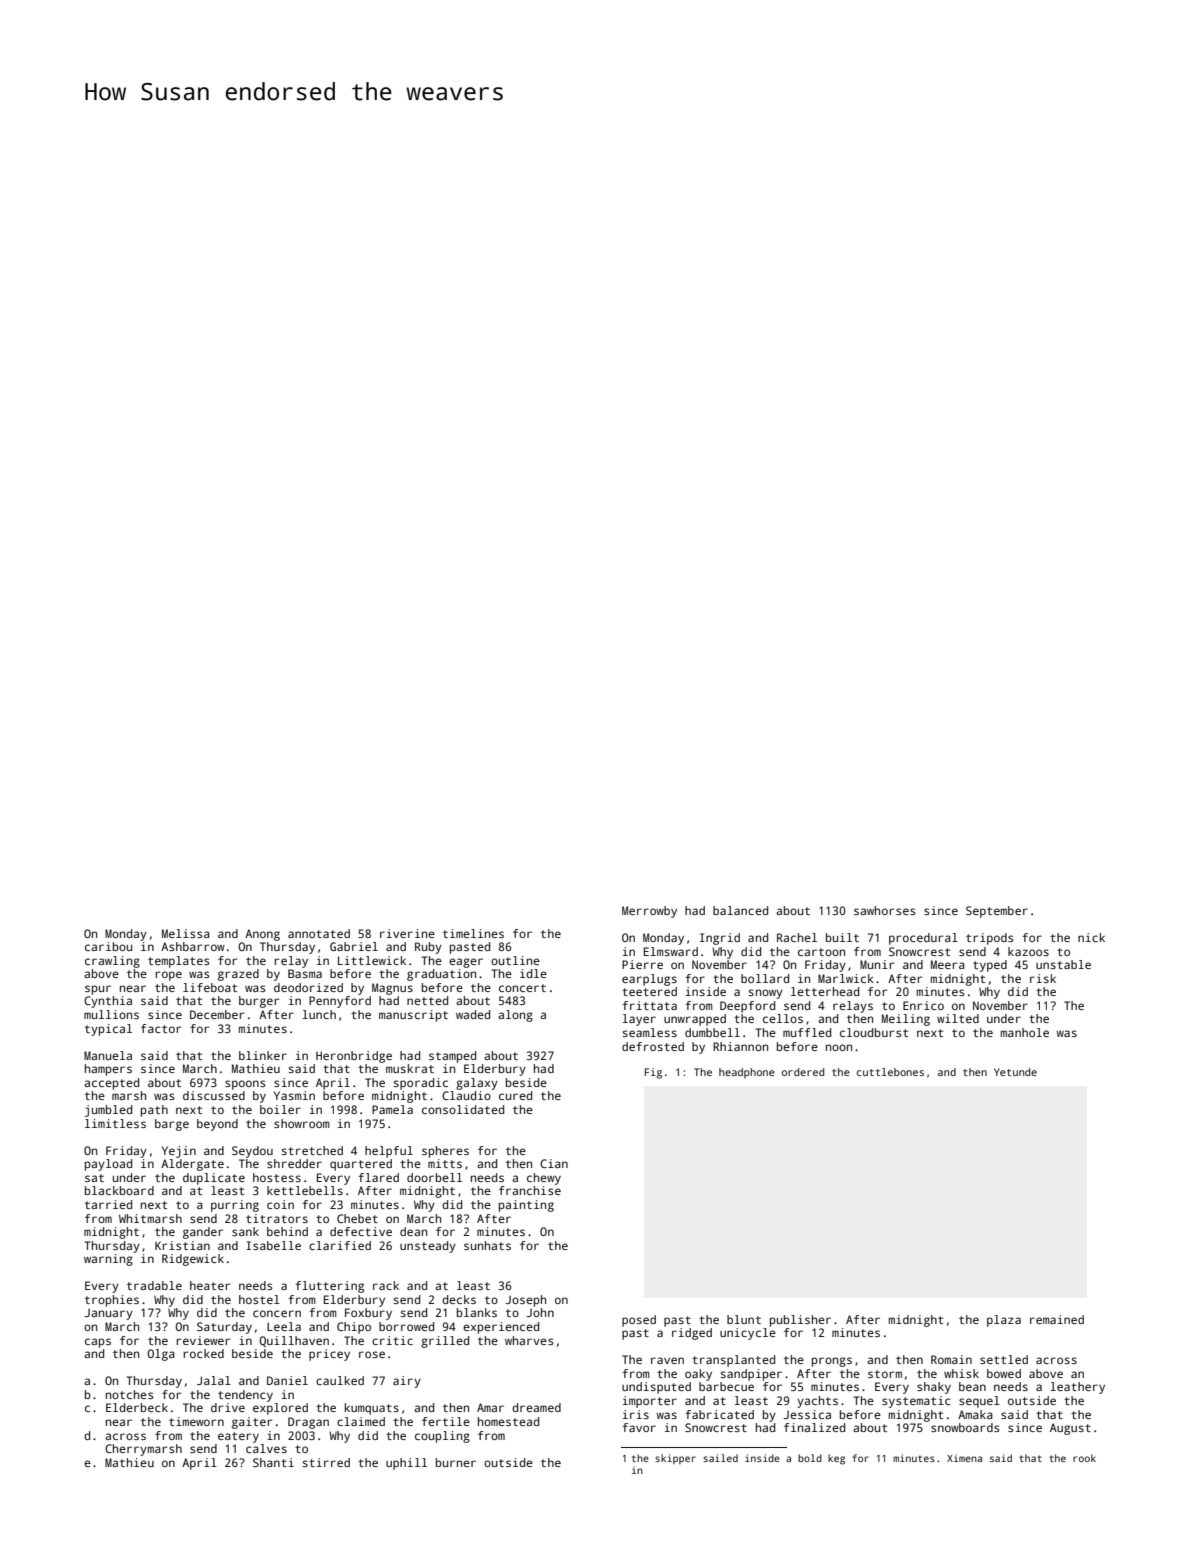 This page has width=1193, height=1544. I want to click on painting, so click(526, 1206).
